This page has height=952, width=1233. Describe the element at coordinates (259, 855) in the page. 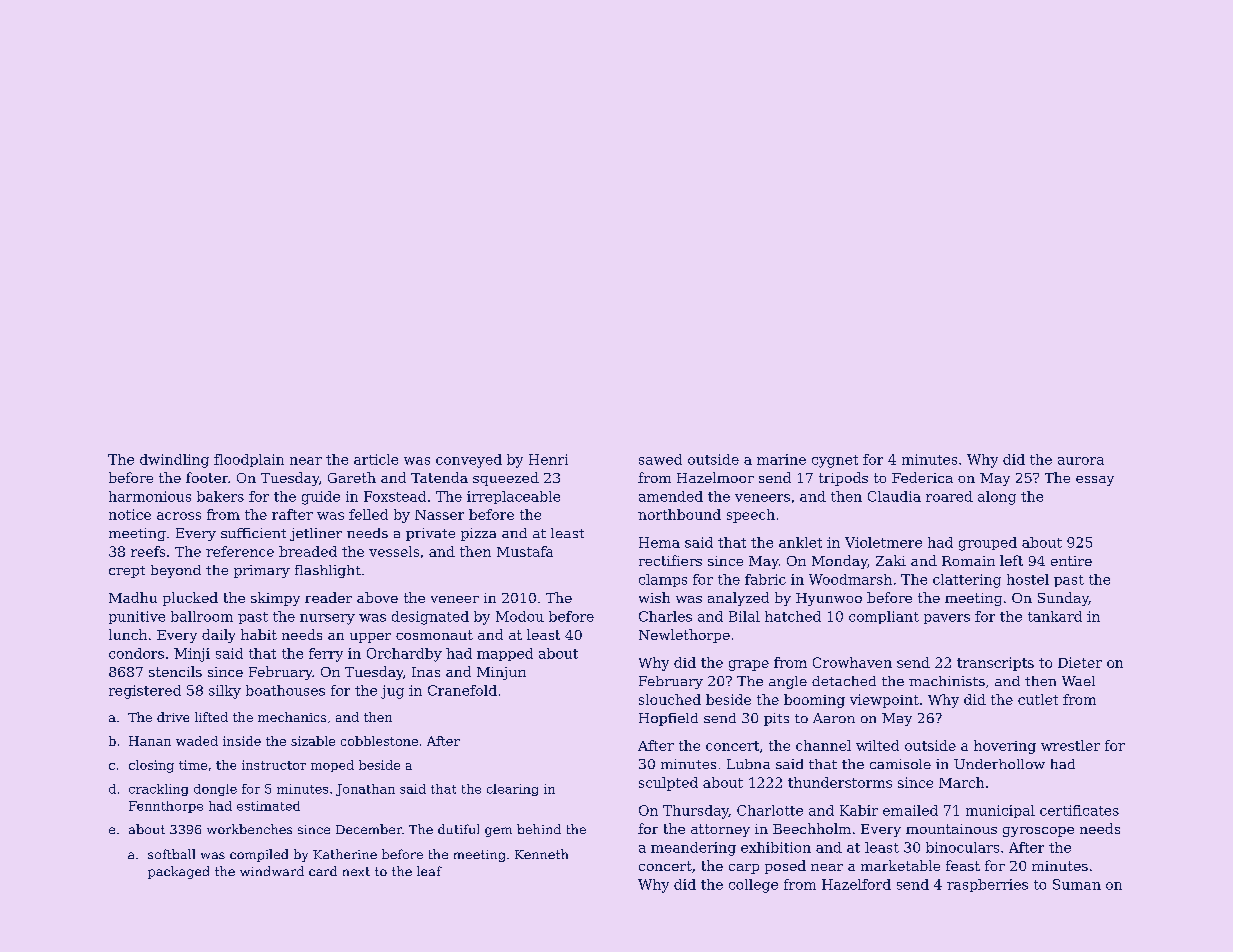

I see `compiled` at that location.
